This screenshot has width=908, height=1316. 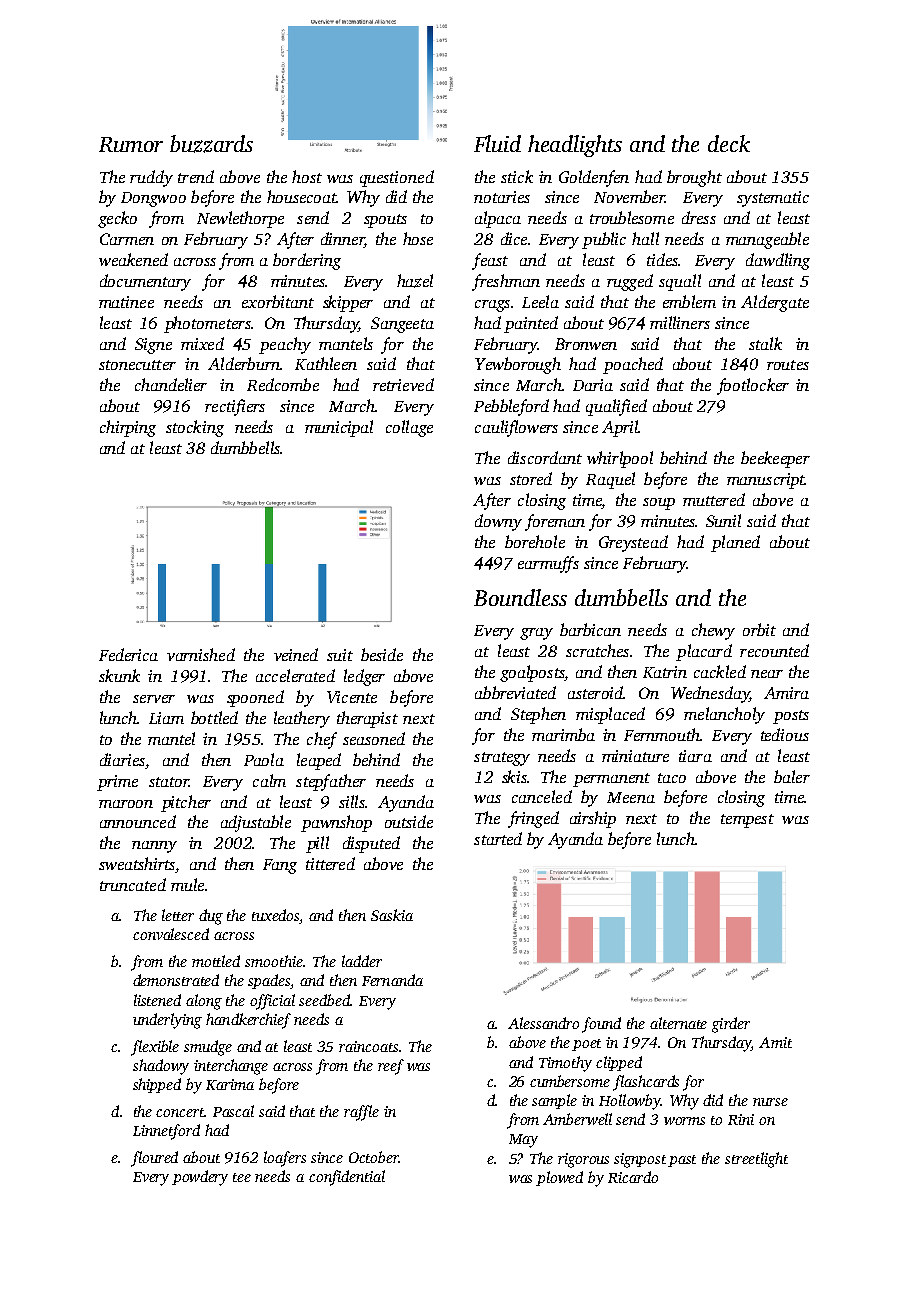 What do you see at coordinates (765, 343) in the screenshot?
I see `stalk` at bounding box center [765, 343].
